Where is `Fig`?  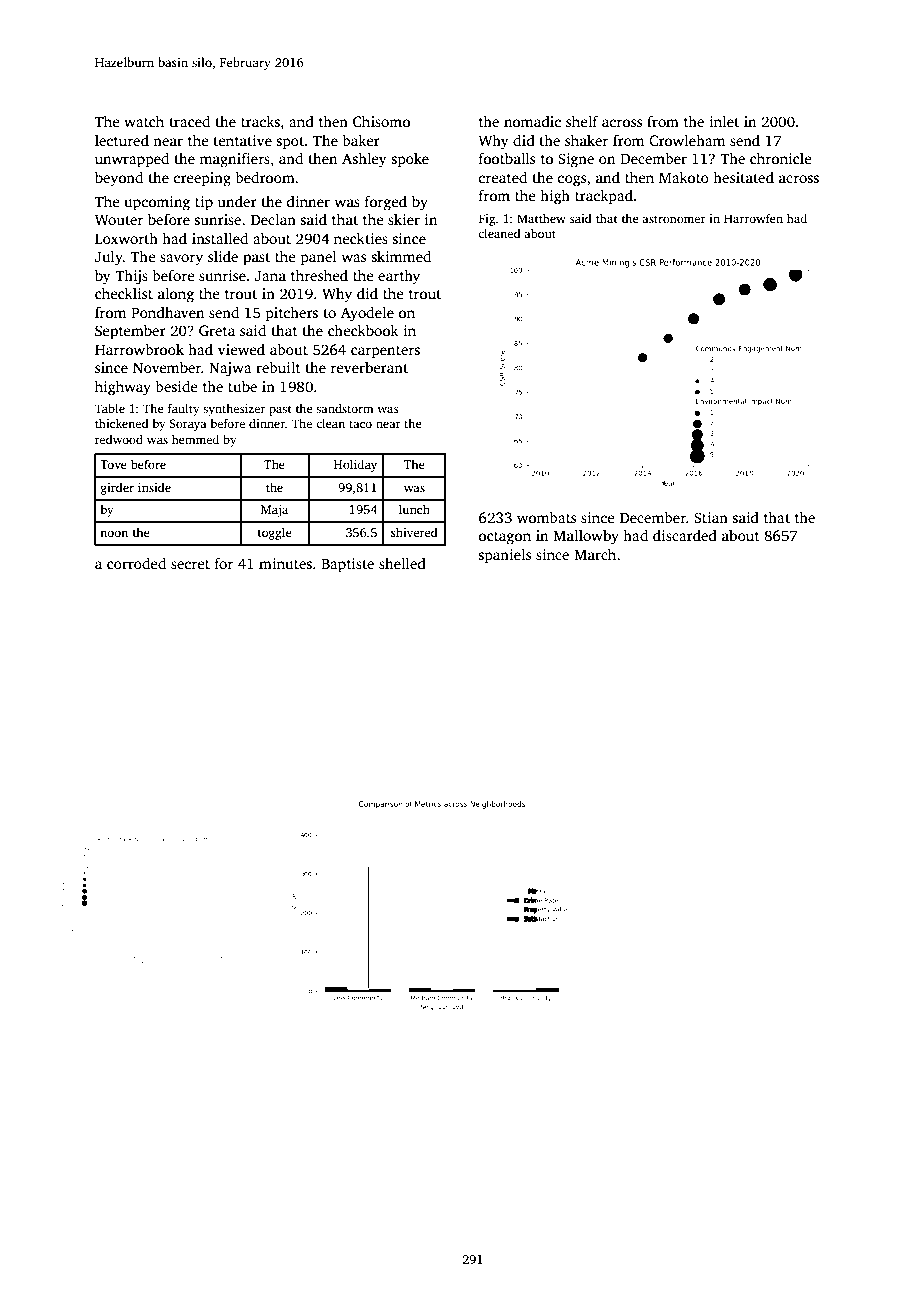
Fig is located at coordinates (487, 220).
